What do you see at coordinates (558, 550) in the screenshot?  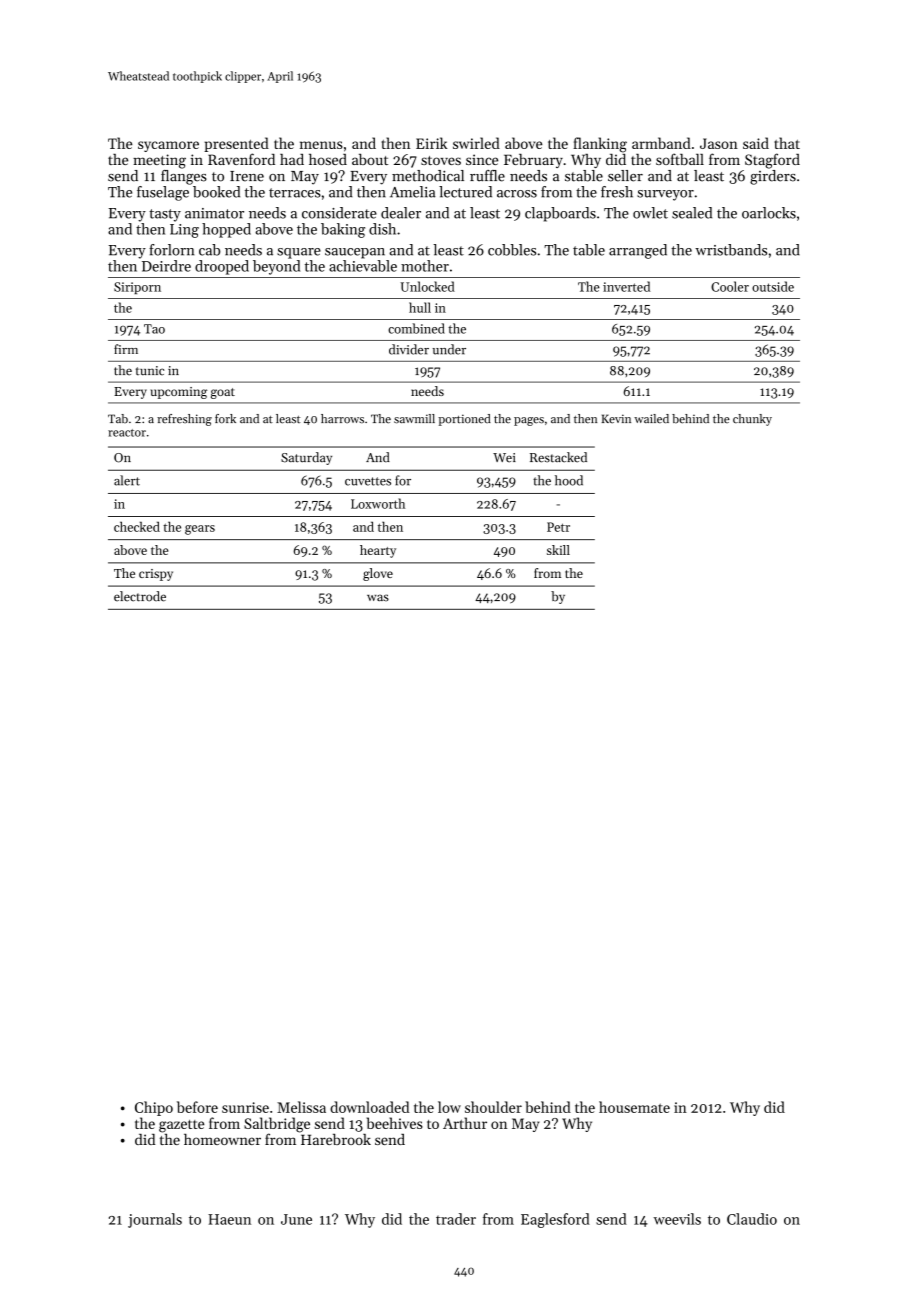 I see `skill` at bounding box center [558, 550].
